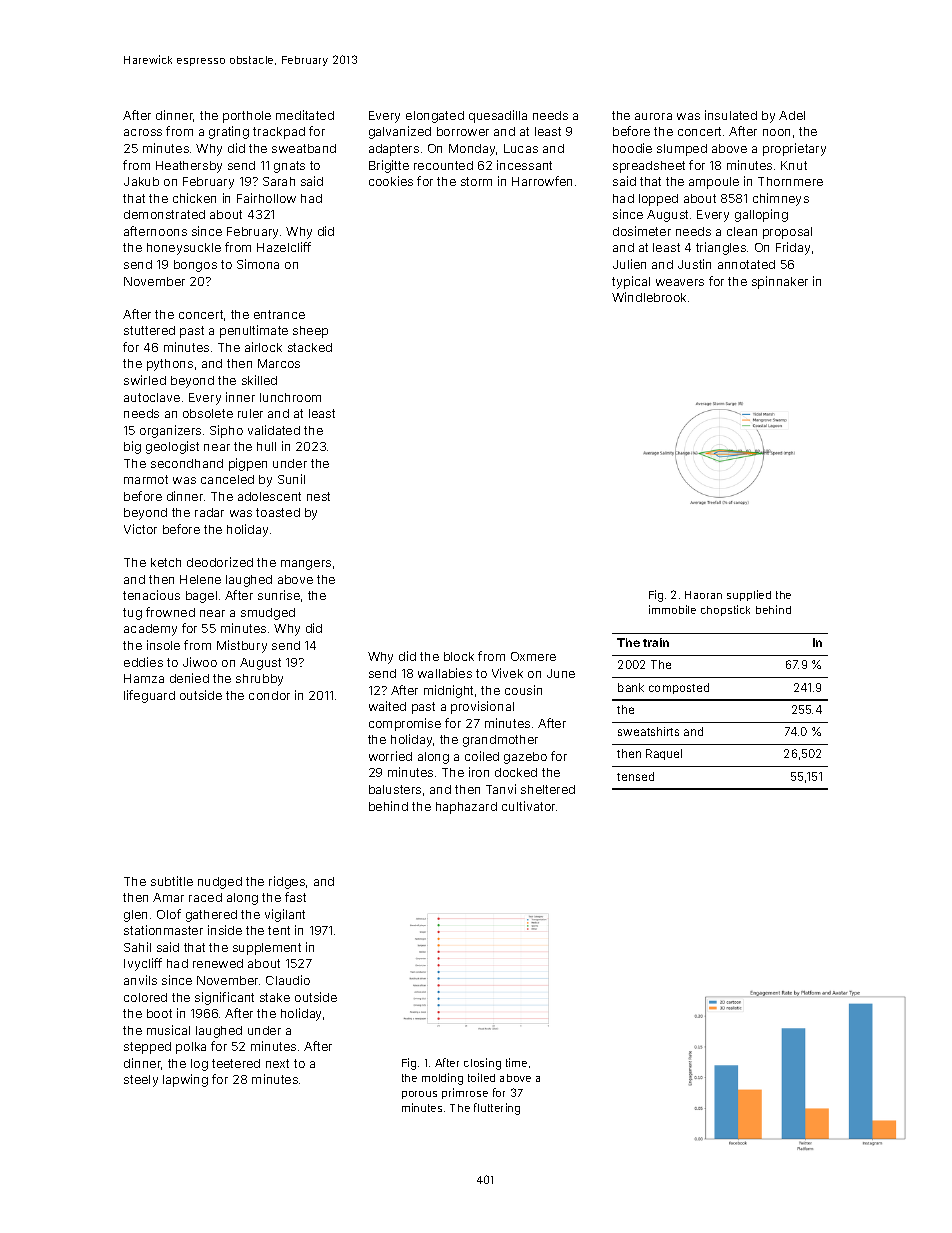 This document has width=952, height=1233. Describe the element at coordinates (147, 1048) in the document. I see `stepped` at that location.
